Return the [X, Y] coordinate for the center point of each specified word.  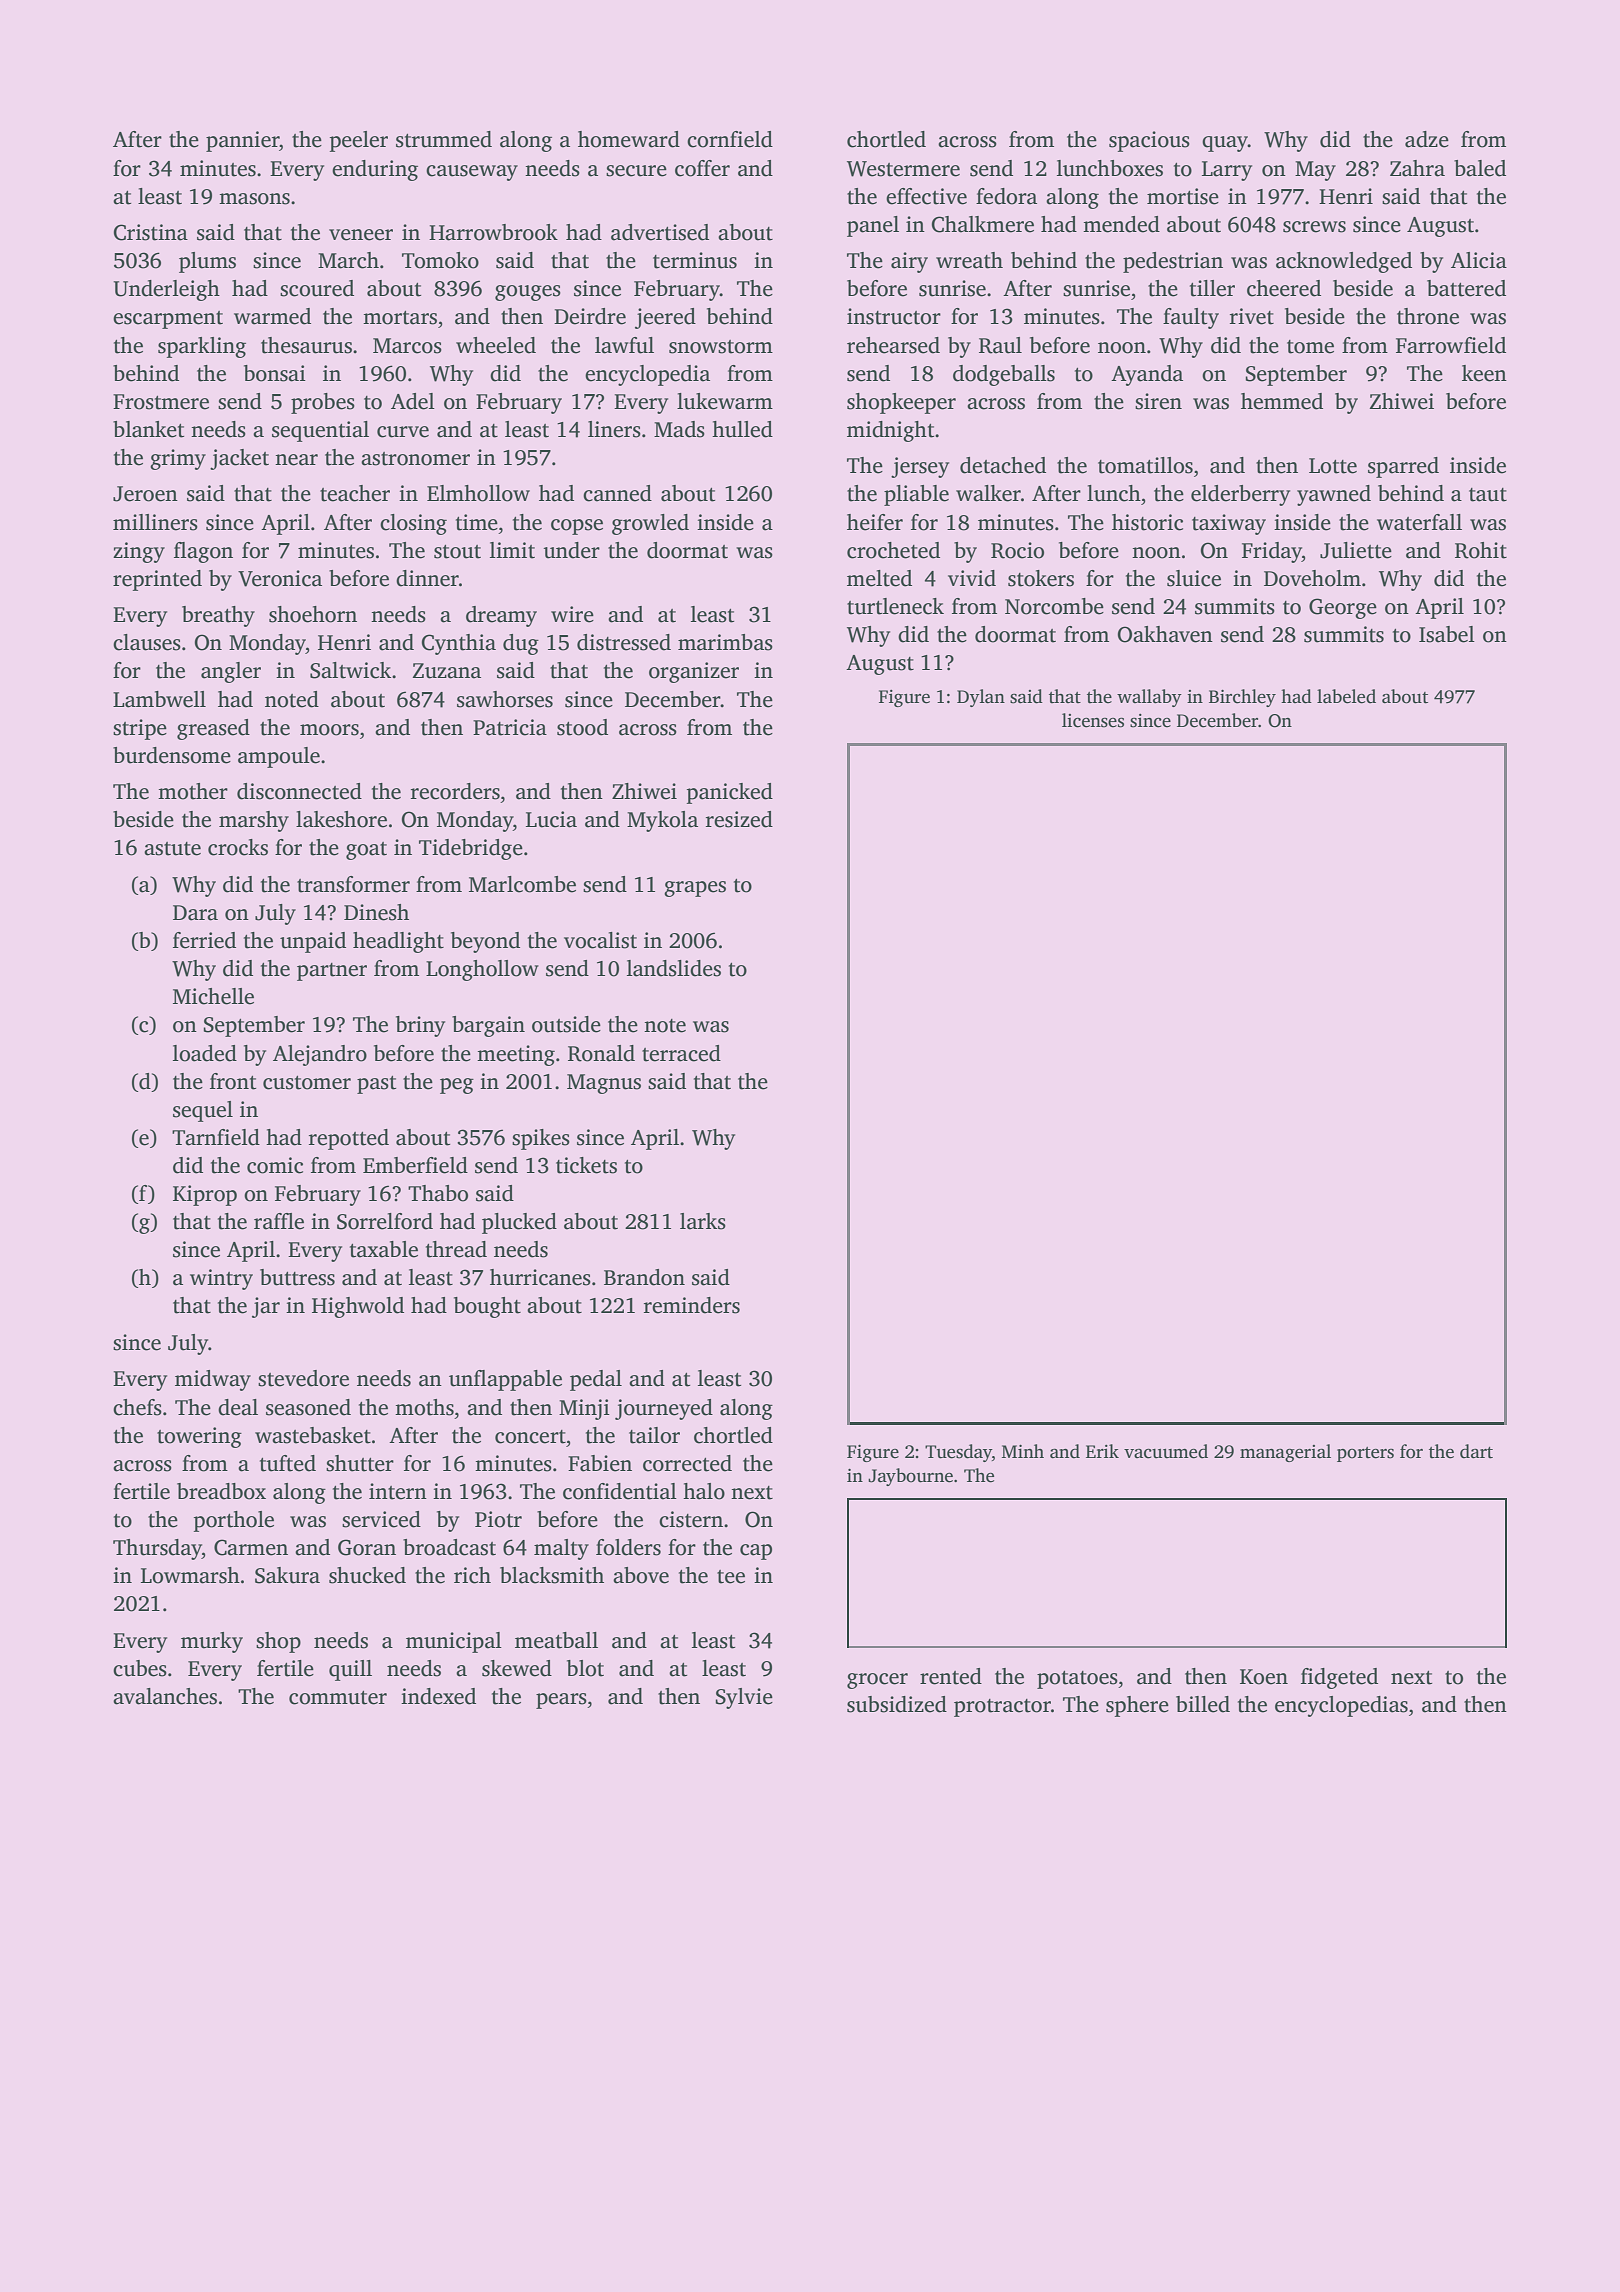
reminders [692, 1305]
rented [951, 1676]
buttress [297, 1277]
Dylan [981, 698]
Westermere [903, 169]
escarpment [168, 320]
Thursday [157, 1549]
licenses [1093, 720]
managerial [1285, 1453]
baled [1480, 168]
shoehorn [313, 614]
